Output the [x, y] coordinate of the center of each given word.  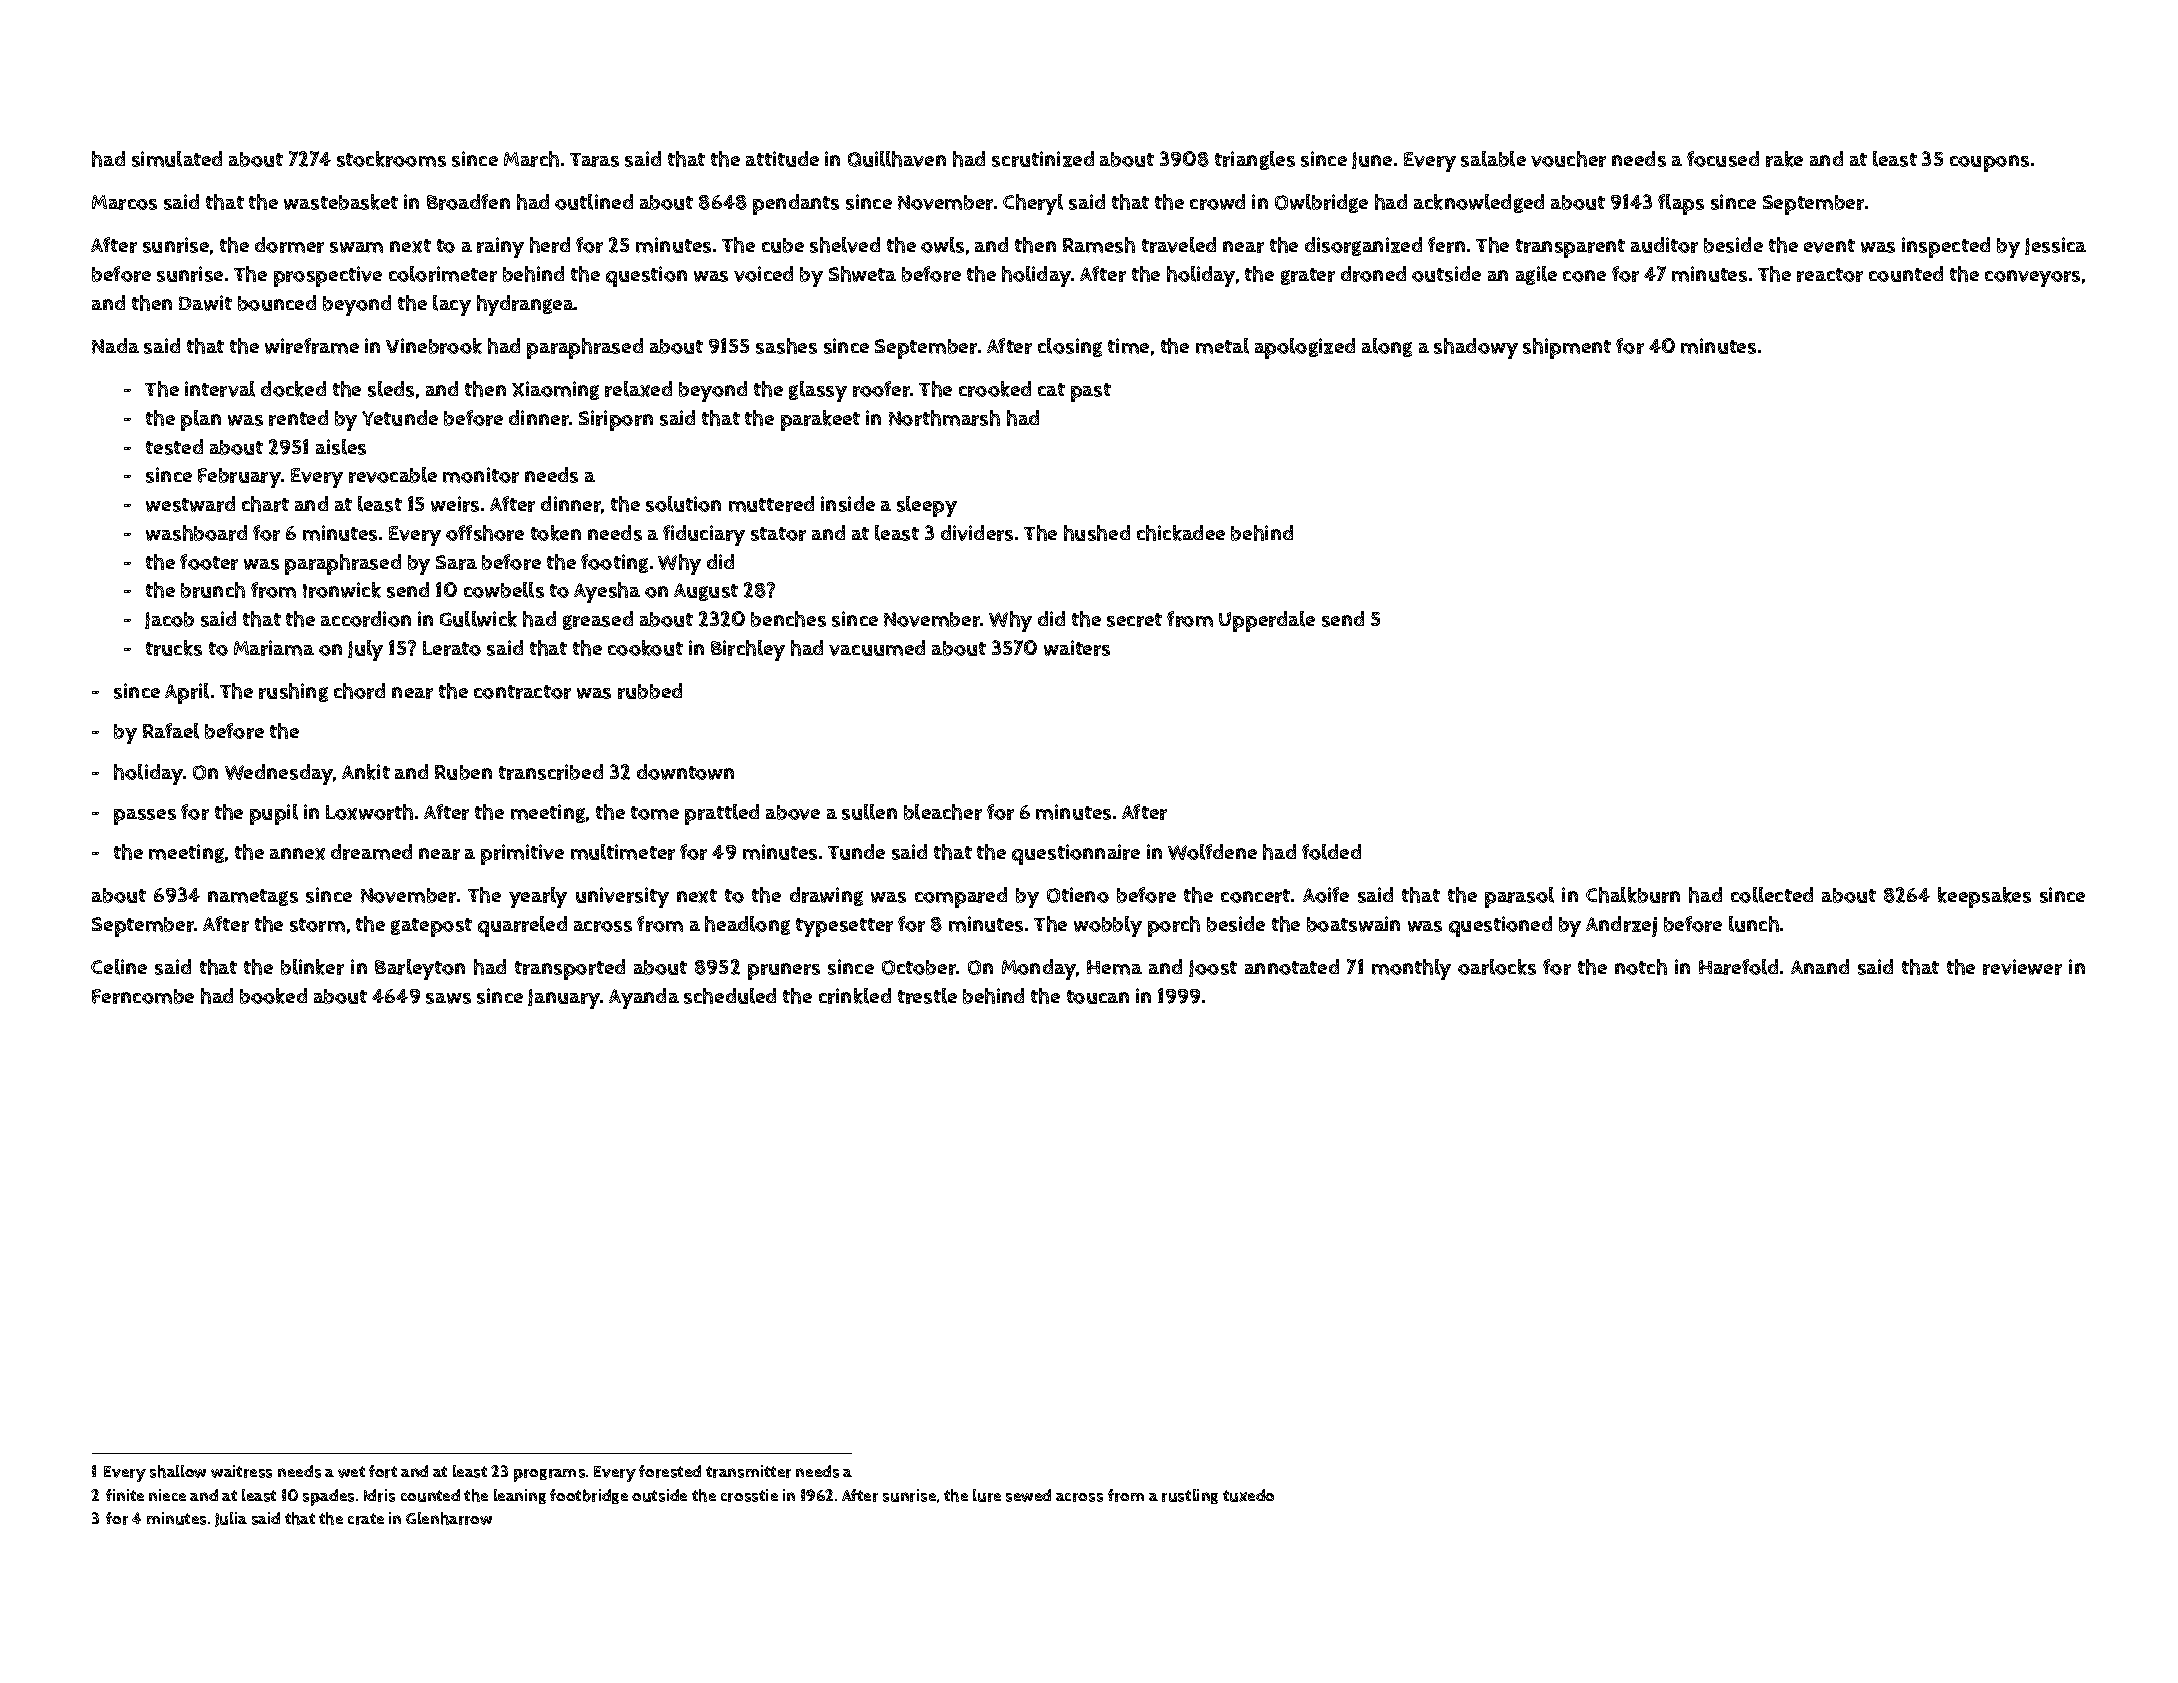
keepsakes [1984, 897]
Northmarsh [944, 418]
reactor [1830, 275]
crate [366, 1519]
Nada [115, 346]
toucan [1098, 997]
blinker [312, 967]
